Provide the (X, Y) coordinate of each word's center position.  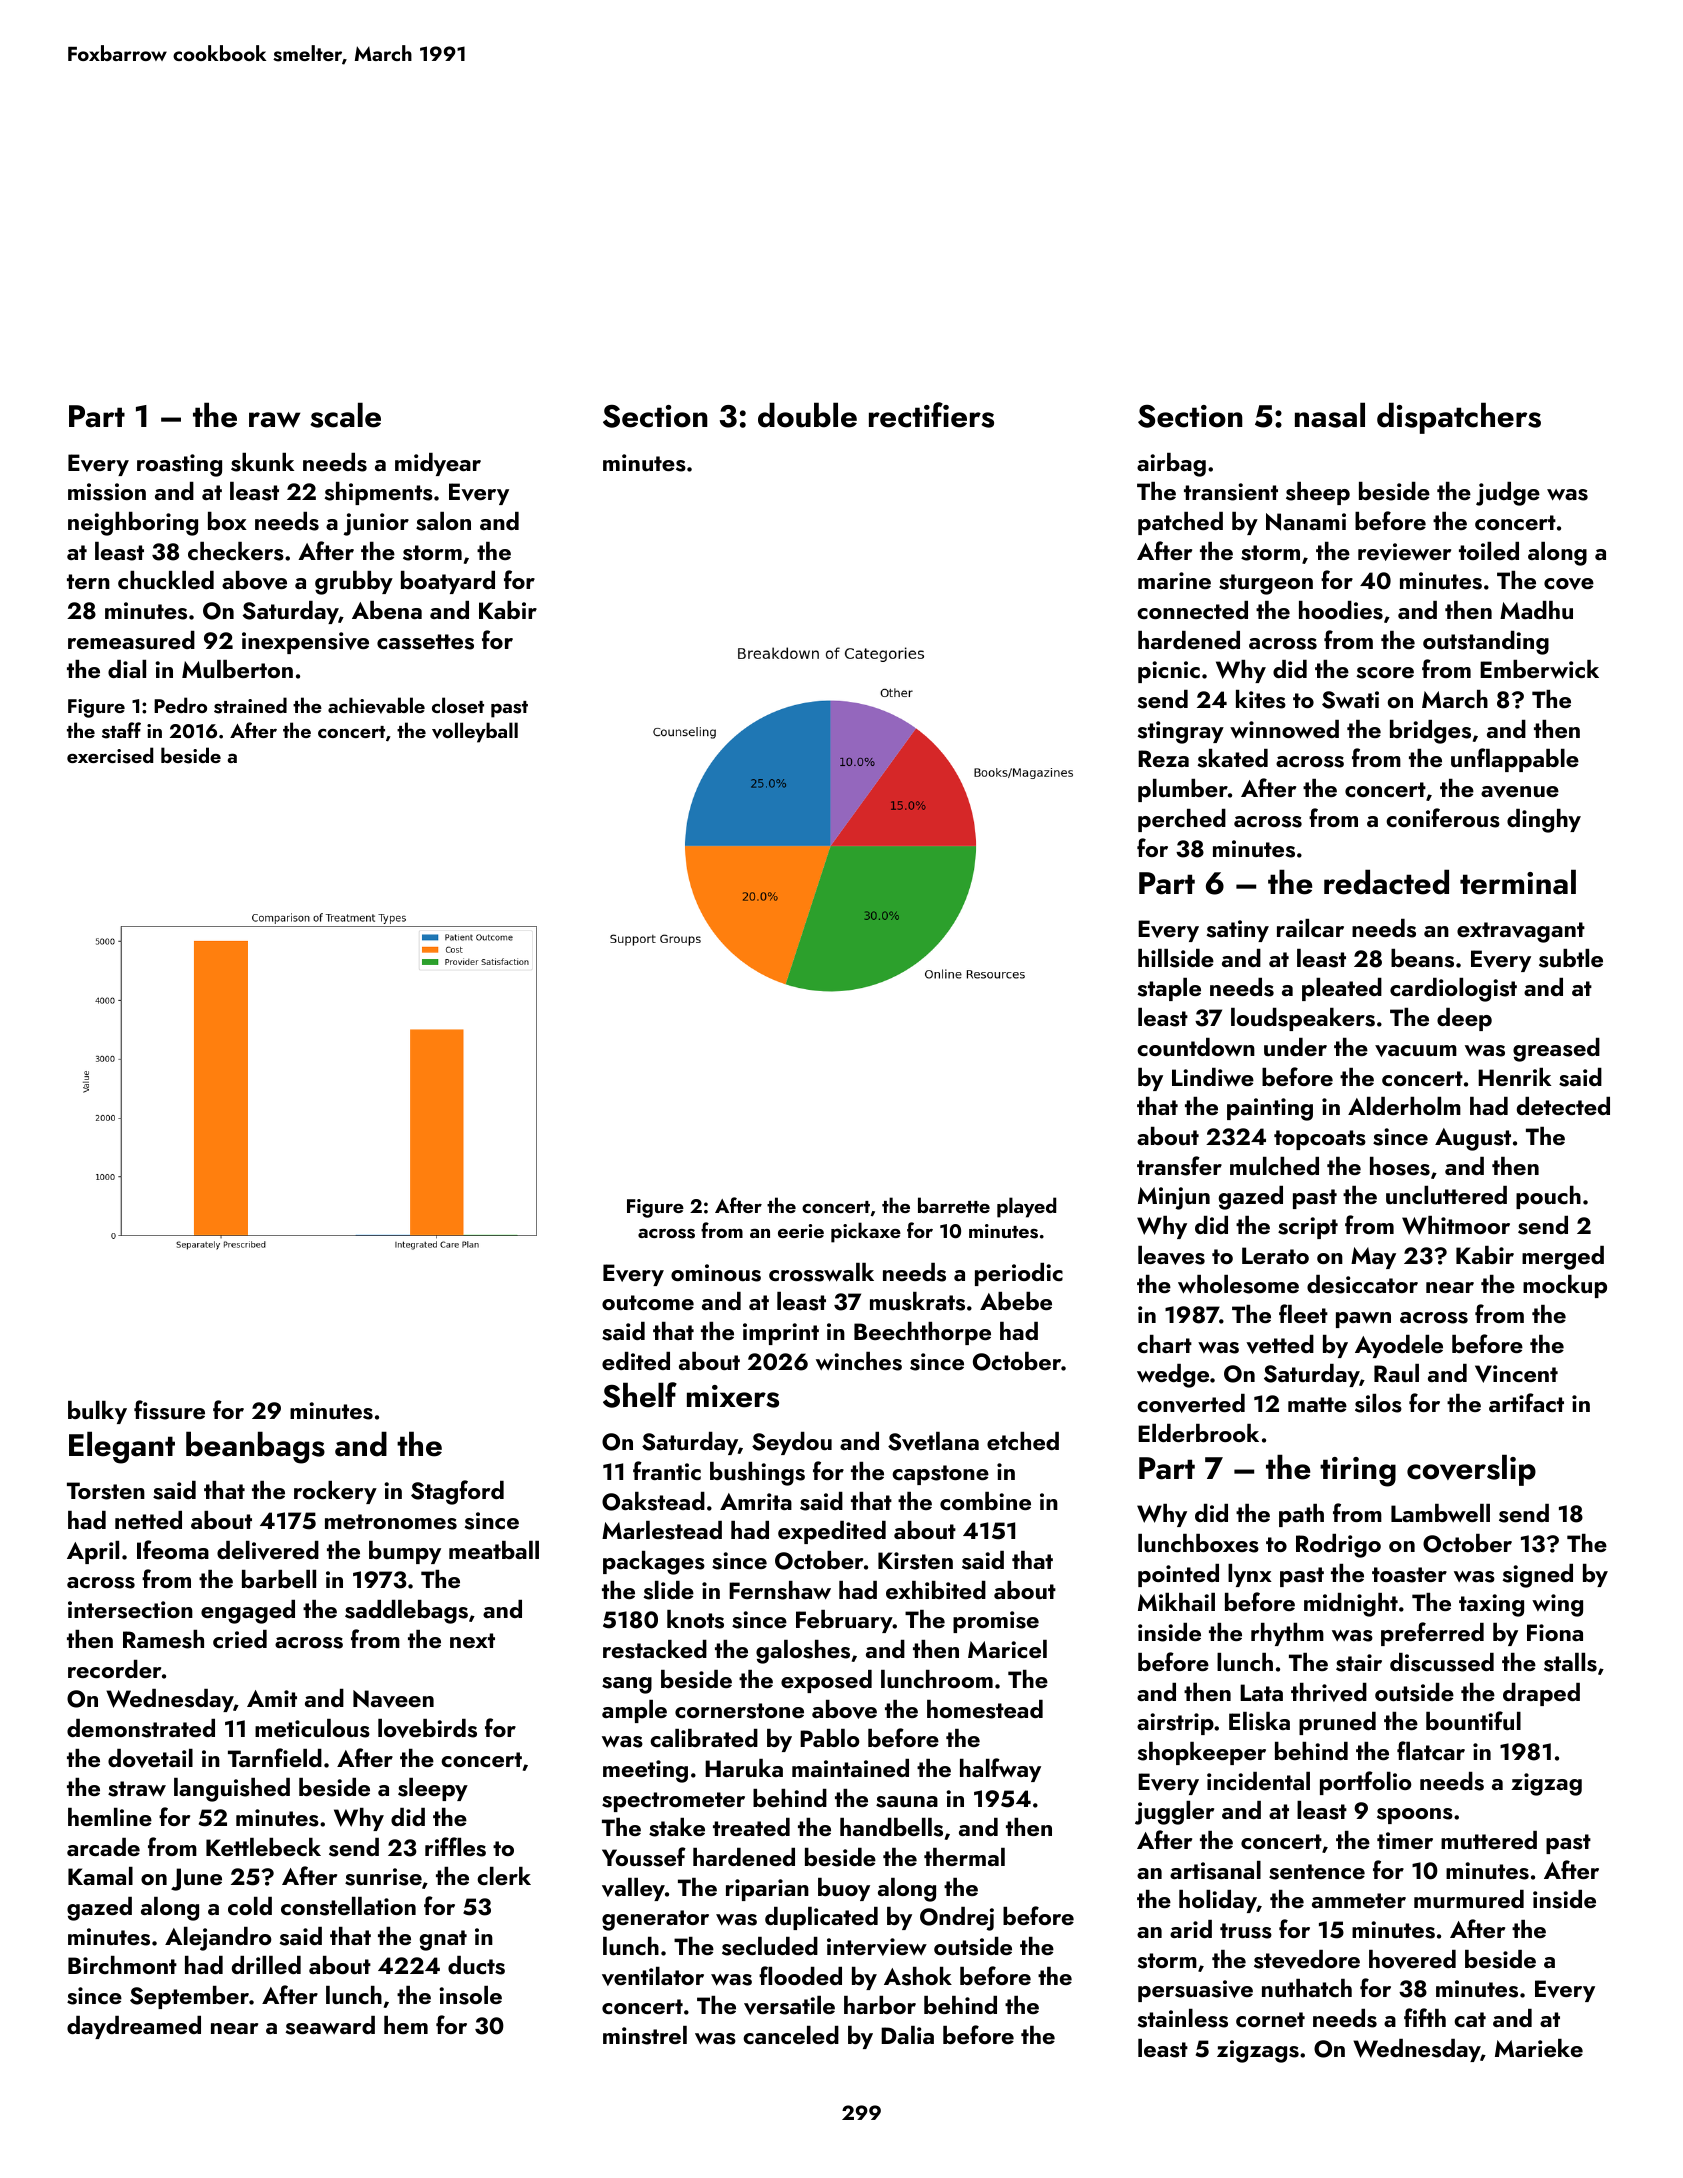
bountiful (1473, 1720)
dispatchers (1459, 418)
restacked (655, 1649)
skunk (262, 462)
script (1308, 1228)
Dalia (907, 2035)
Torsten (106, 1491)
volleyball (475, 732)
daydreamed (134, 2027)
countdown (1196, 1047)
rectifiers (931, 415)
